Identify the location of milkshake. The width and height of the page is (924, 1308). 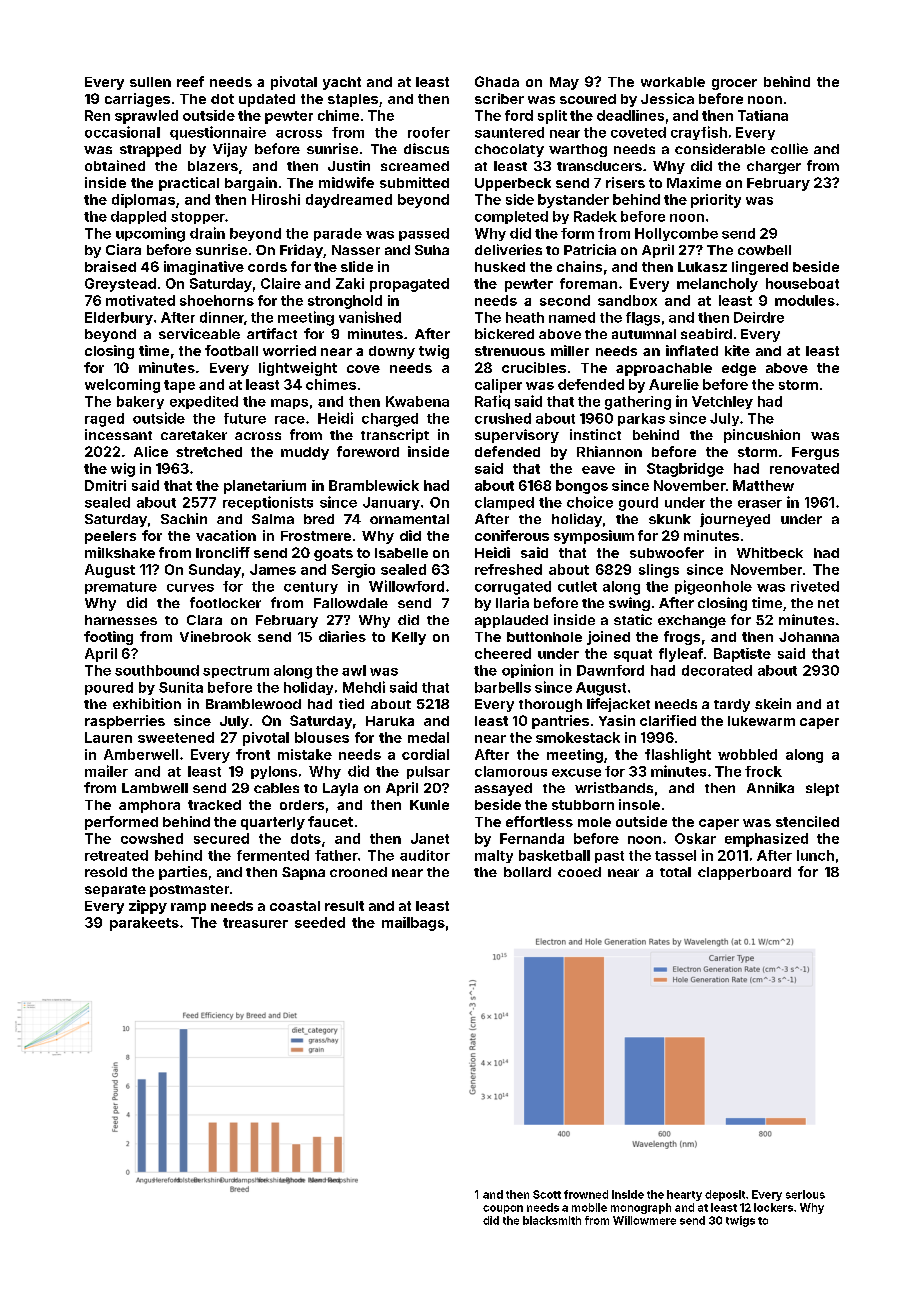
(120, 552).
